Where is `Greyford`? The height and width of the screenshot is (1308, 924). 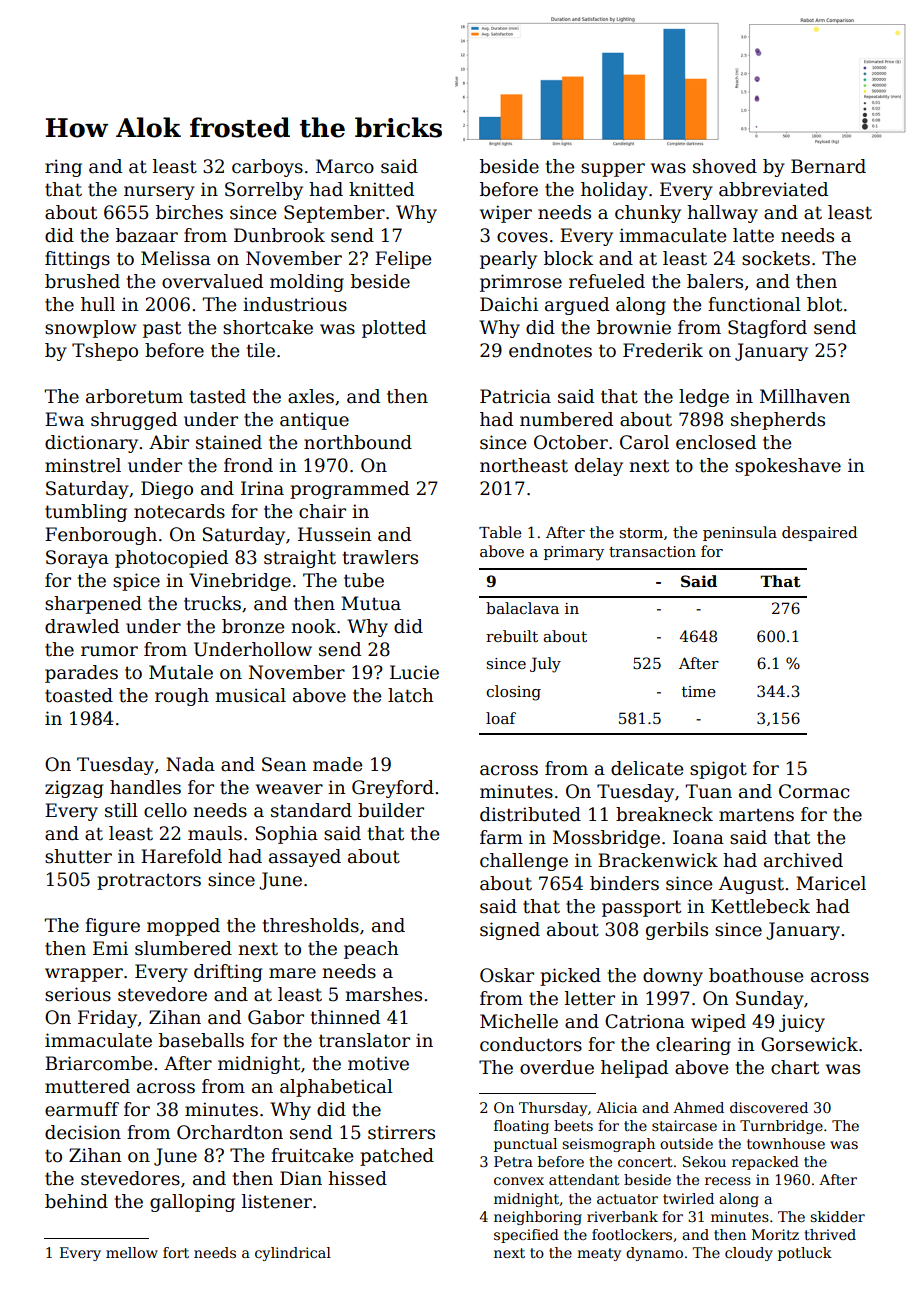 Greyford is located at coordinates (393, 789).
